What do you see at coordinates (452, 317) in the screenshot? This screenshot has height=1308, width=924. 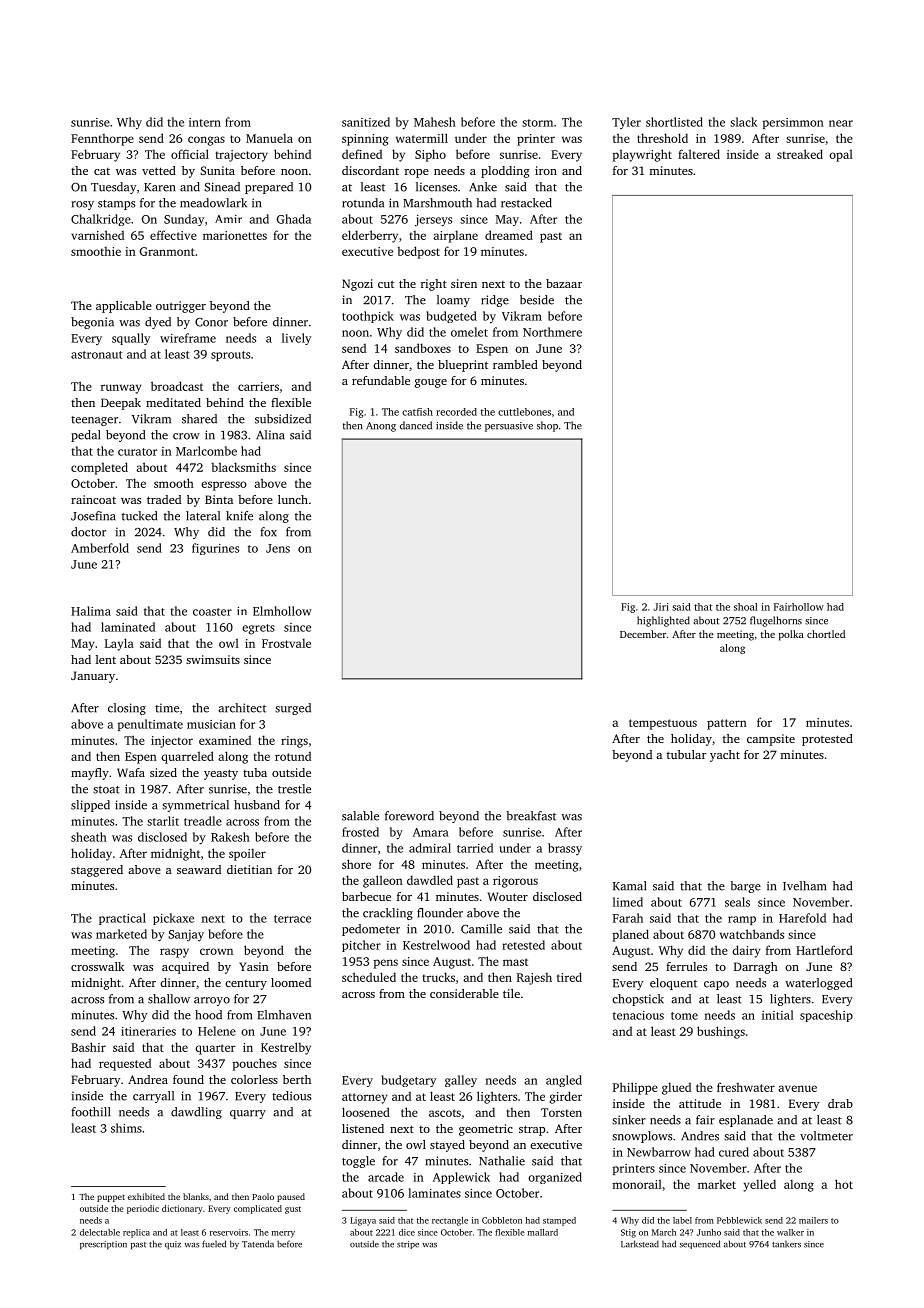 I see `budgeted` at bounding box center [452, 317].
